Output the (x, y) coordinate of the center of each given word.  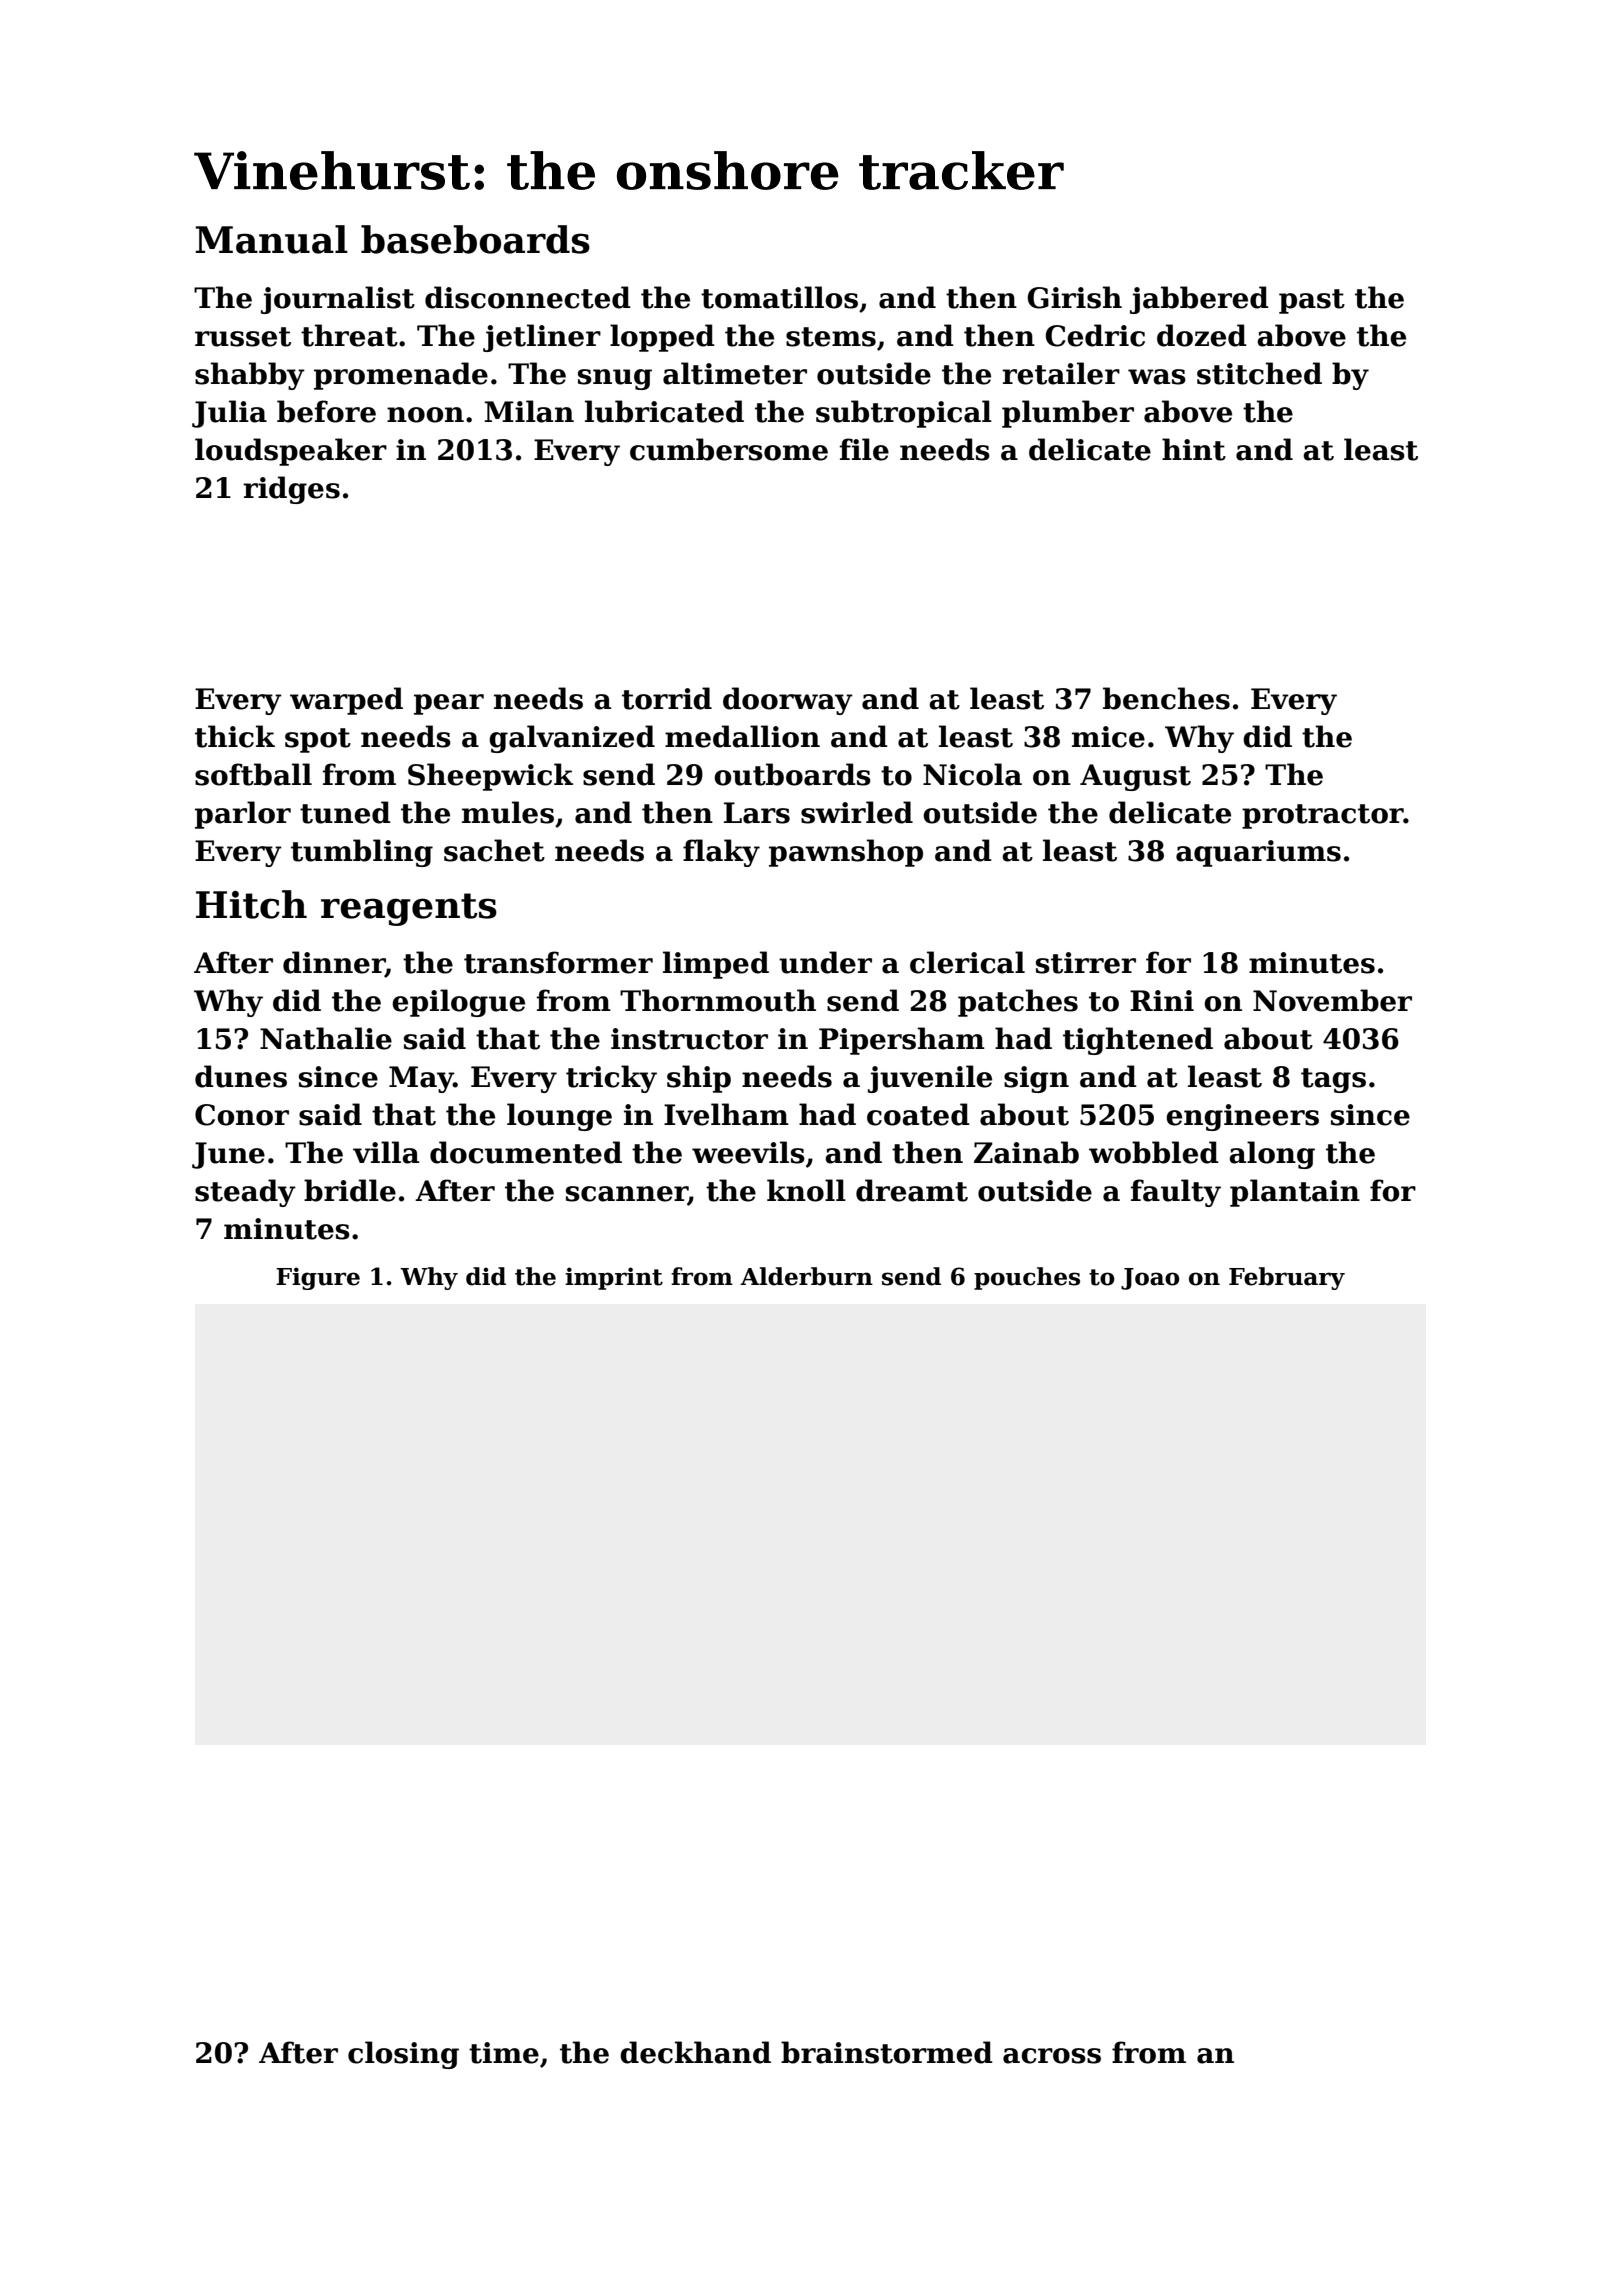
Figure (318, 1278)
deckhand (695, 2052)
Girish (1075, 297)
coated (918, 1114)
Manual (271, 239)
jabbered (1199, 300)
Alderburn (806, 1276)
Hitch (251, 904)
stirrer (1086, 963)
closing (403, 2055)
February (1287, 1278)
